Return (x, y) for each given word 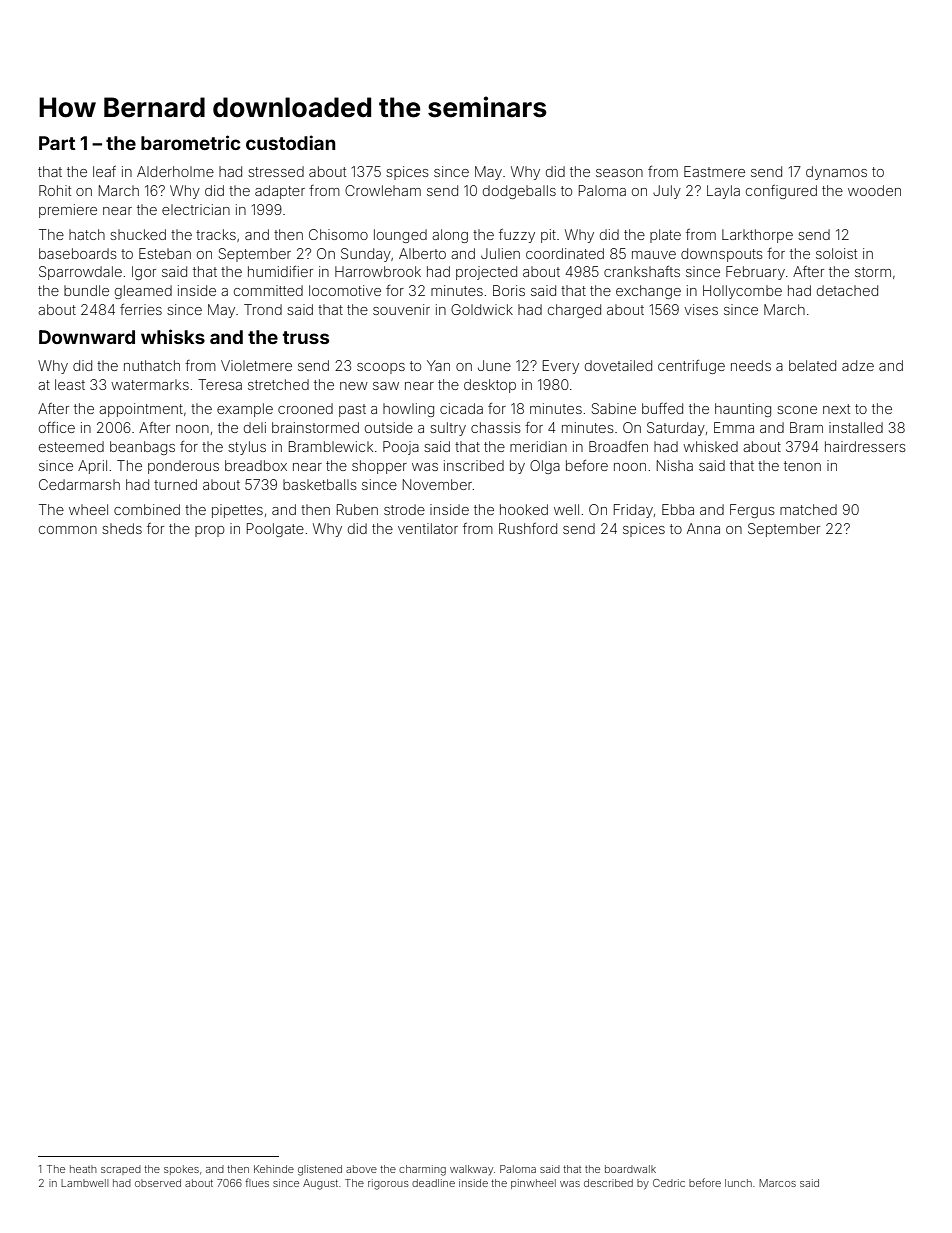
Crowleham (383, 190)
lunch (738, 1183)
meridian (538, 446)
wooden (874, 190)
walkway (471, 1170)
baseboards (78, 253)
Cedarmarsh (79, 484)
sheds (122, 528)
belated (812, 365)
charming (422, 1170)
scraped (121, 1170)
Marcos (777, 1183)
